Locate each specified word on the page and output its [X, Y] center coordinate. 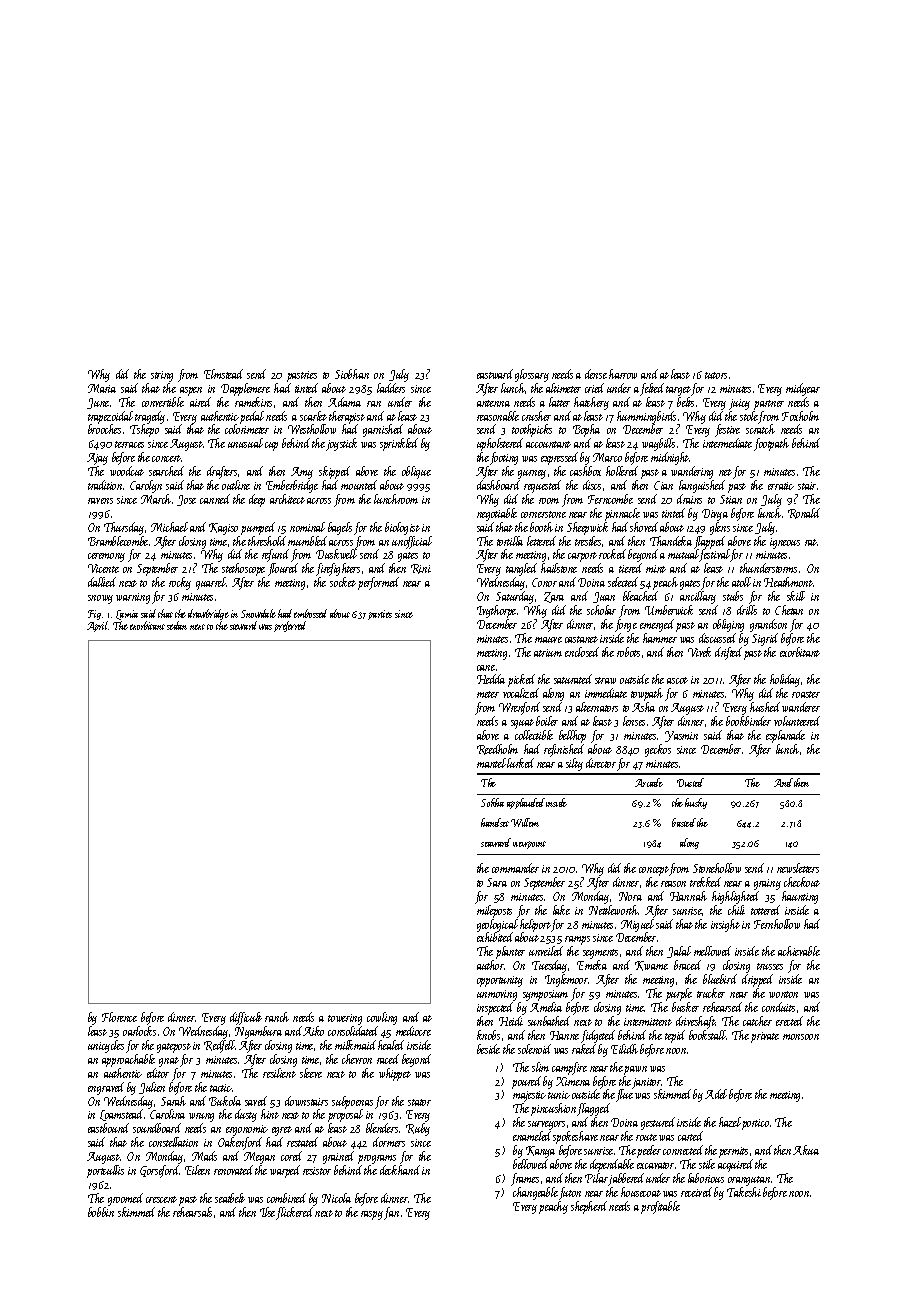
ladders [391, 388]
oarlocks [139, 1031]
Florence [119, 1017]
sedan [177, 625]
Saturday [515, 597]
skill [796, 596]
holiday [785, 680]
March [156, 499]
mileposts [494, 911]
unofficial [412, 542]
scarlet [313, 416]
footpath [771, 444]
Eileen [197, 1170]
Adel [716, 1094]
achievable [799, 951]
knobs [488, 1035]
